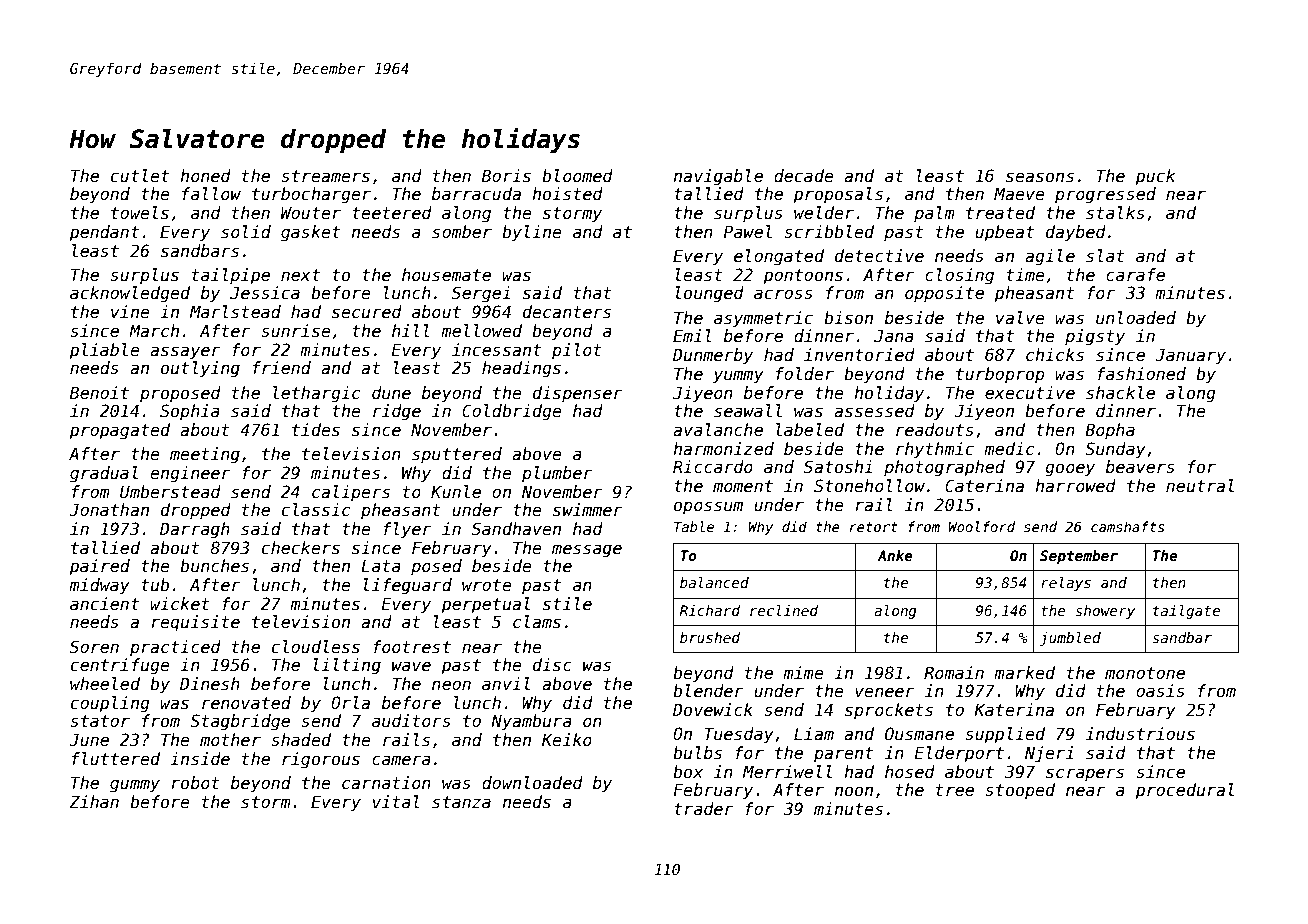  I want to click on Zihan, so click(94, 801).
